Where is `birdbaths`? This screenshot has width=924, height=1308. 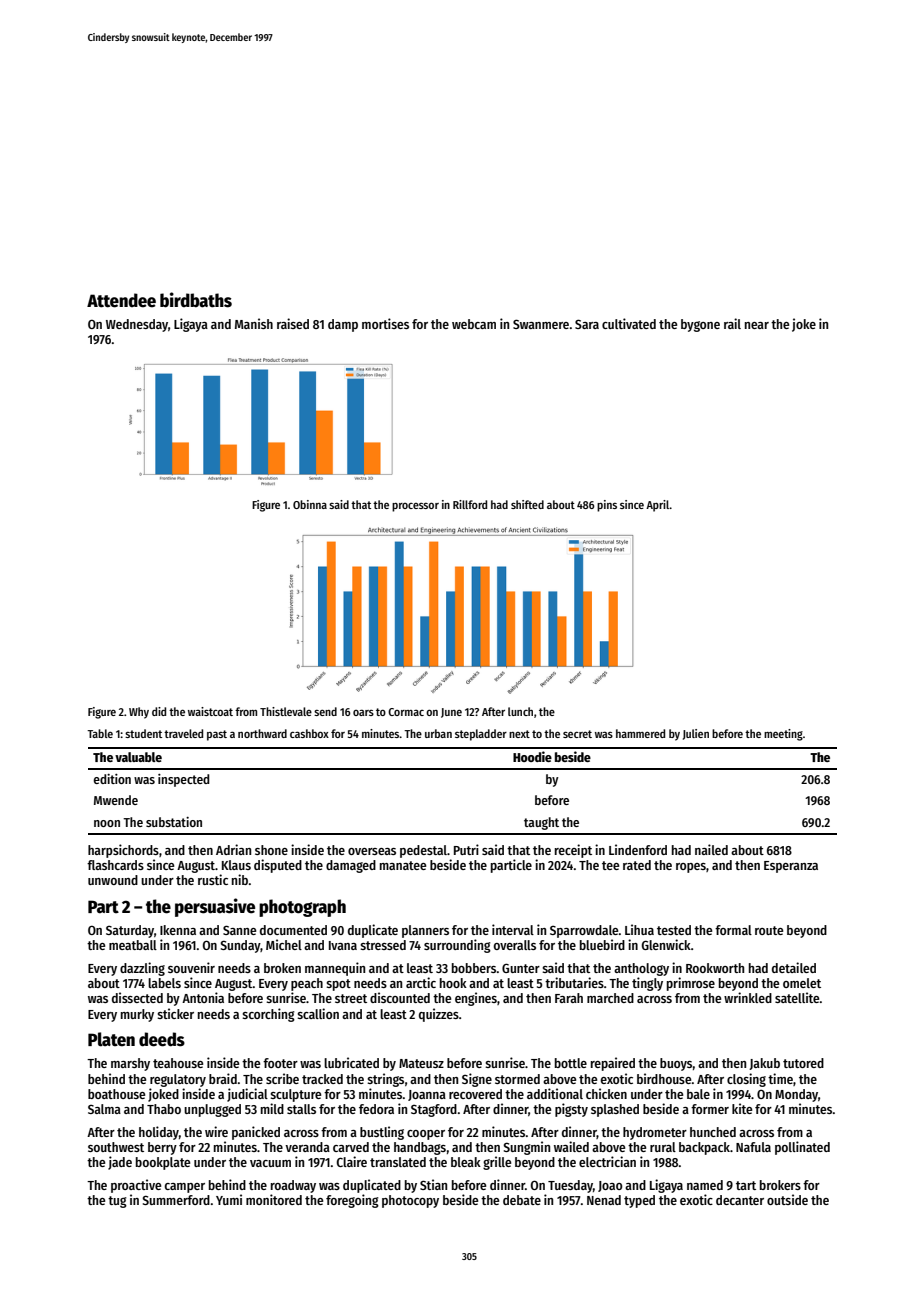
birdbaths is located at coordinates (196, 300).
